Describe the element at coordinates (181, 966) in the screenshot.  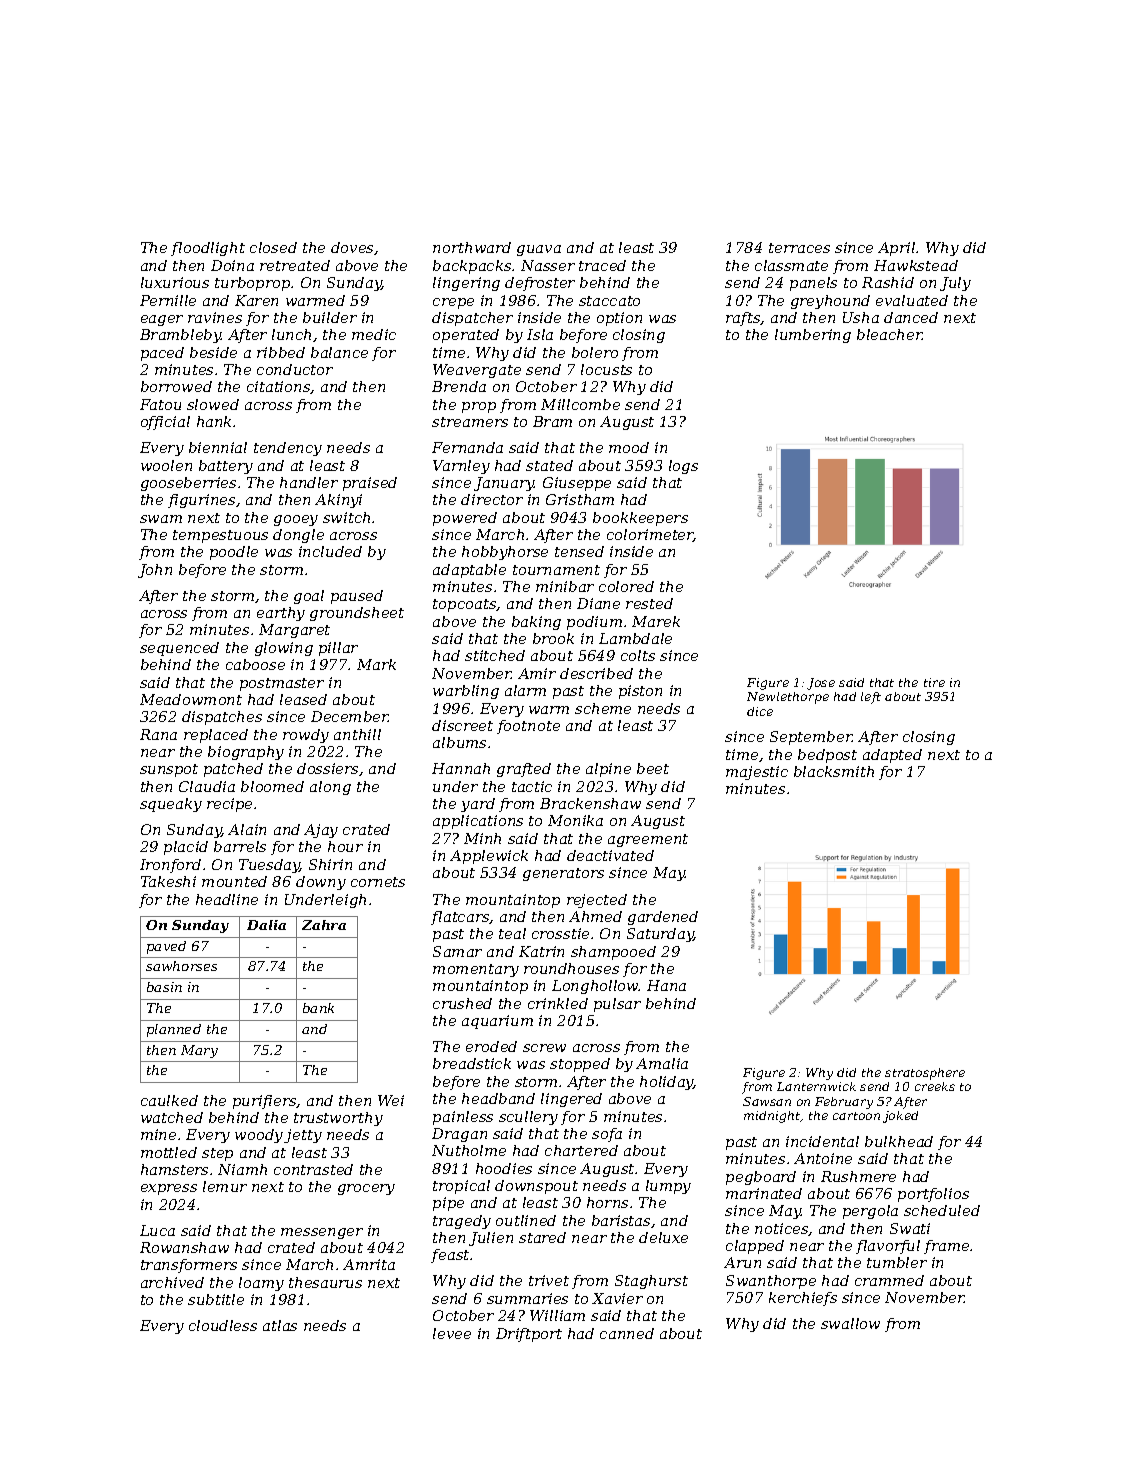
I see `sawhorses` at that location.
